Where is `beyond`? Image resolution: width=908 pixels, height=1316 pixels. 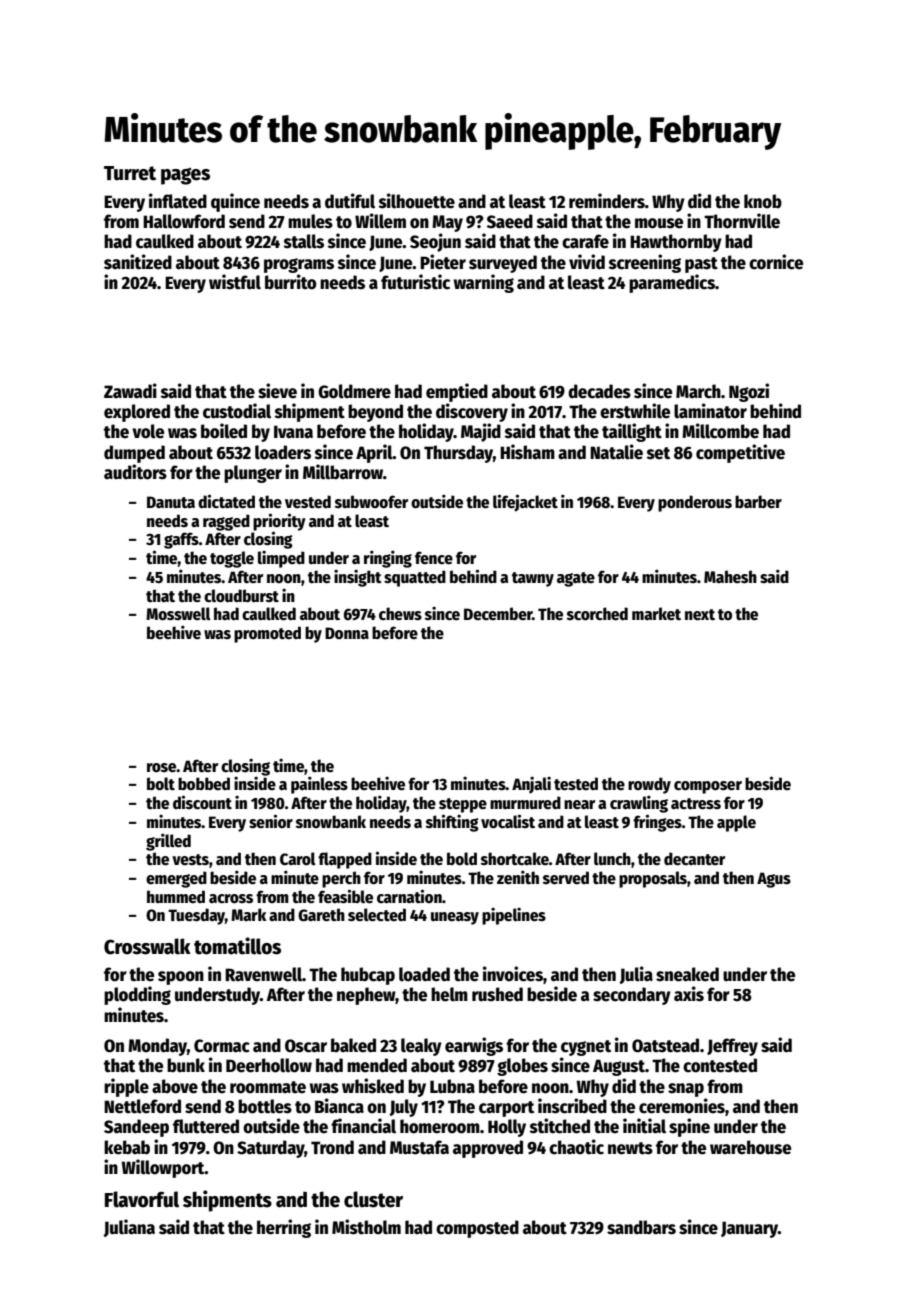
beyond is located at coordinates (375, 413).
